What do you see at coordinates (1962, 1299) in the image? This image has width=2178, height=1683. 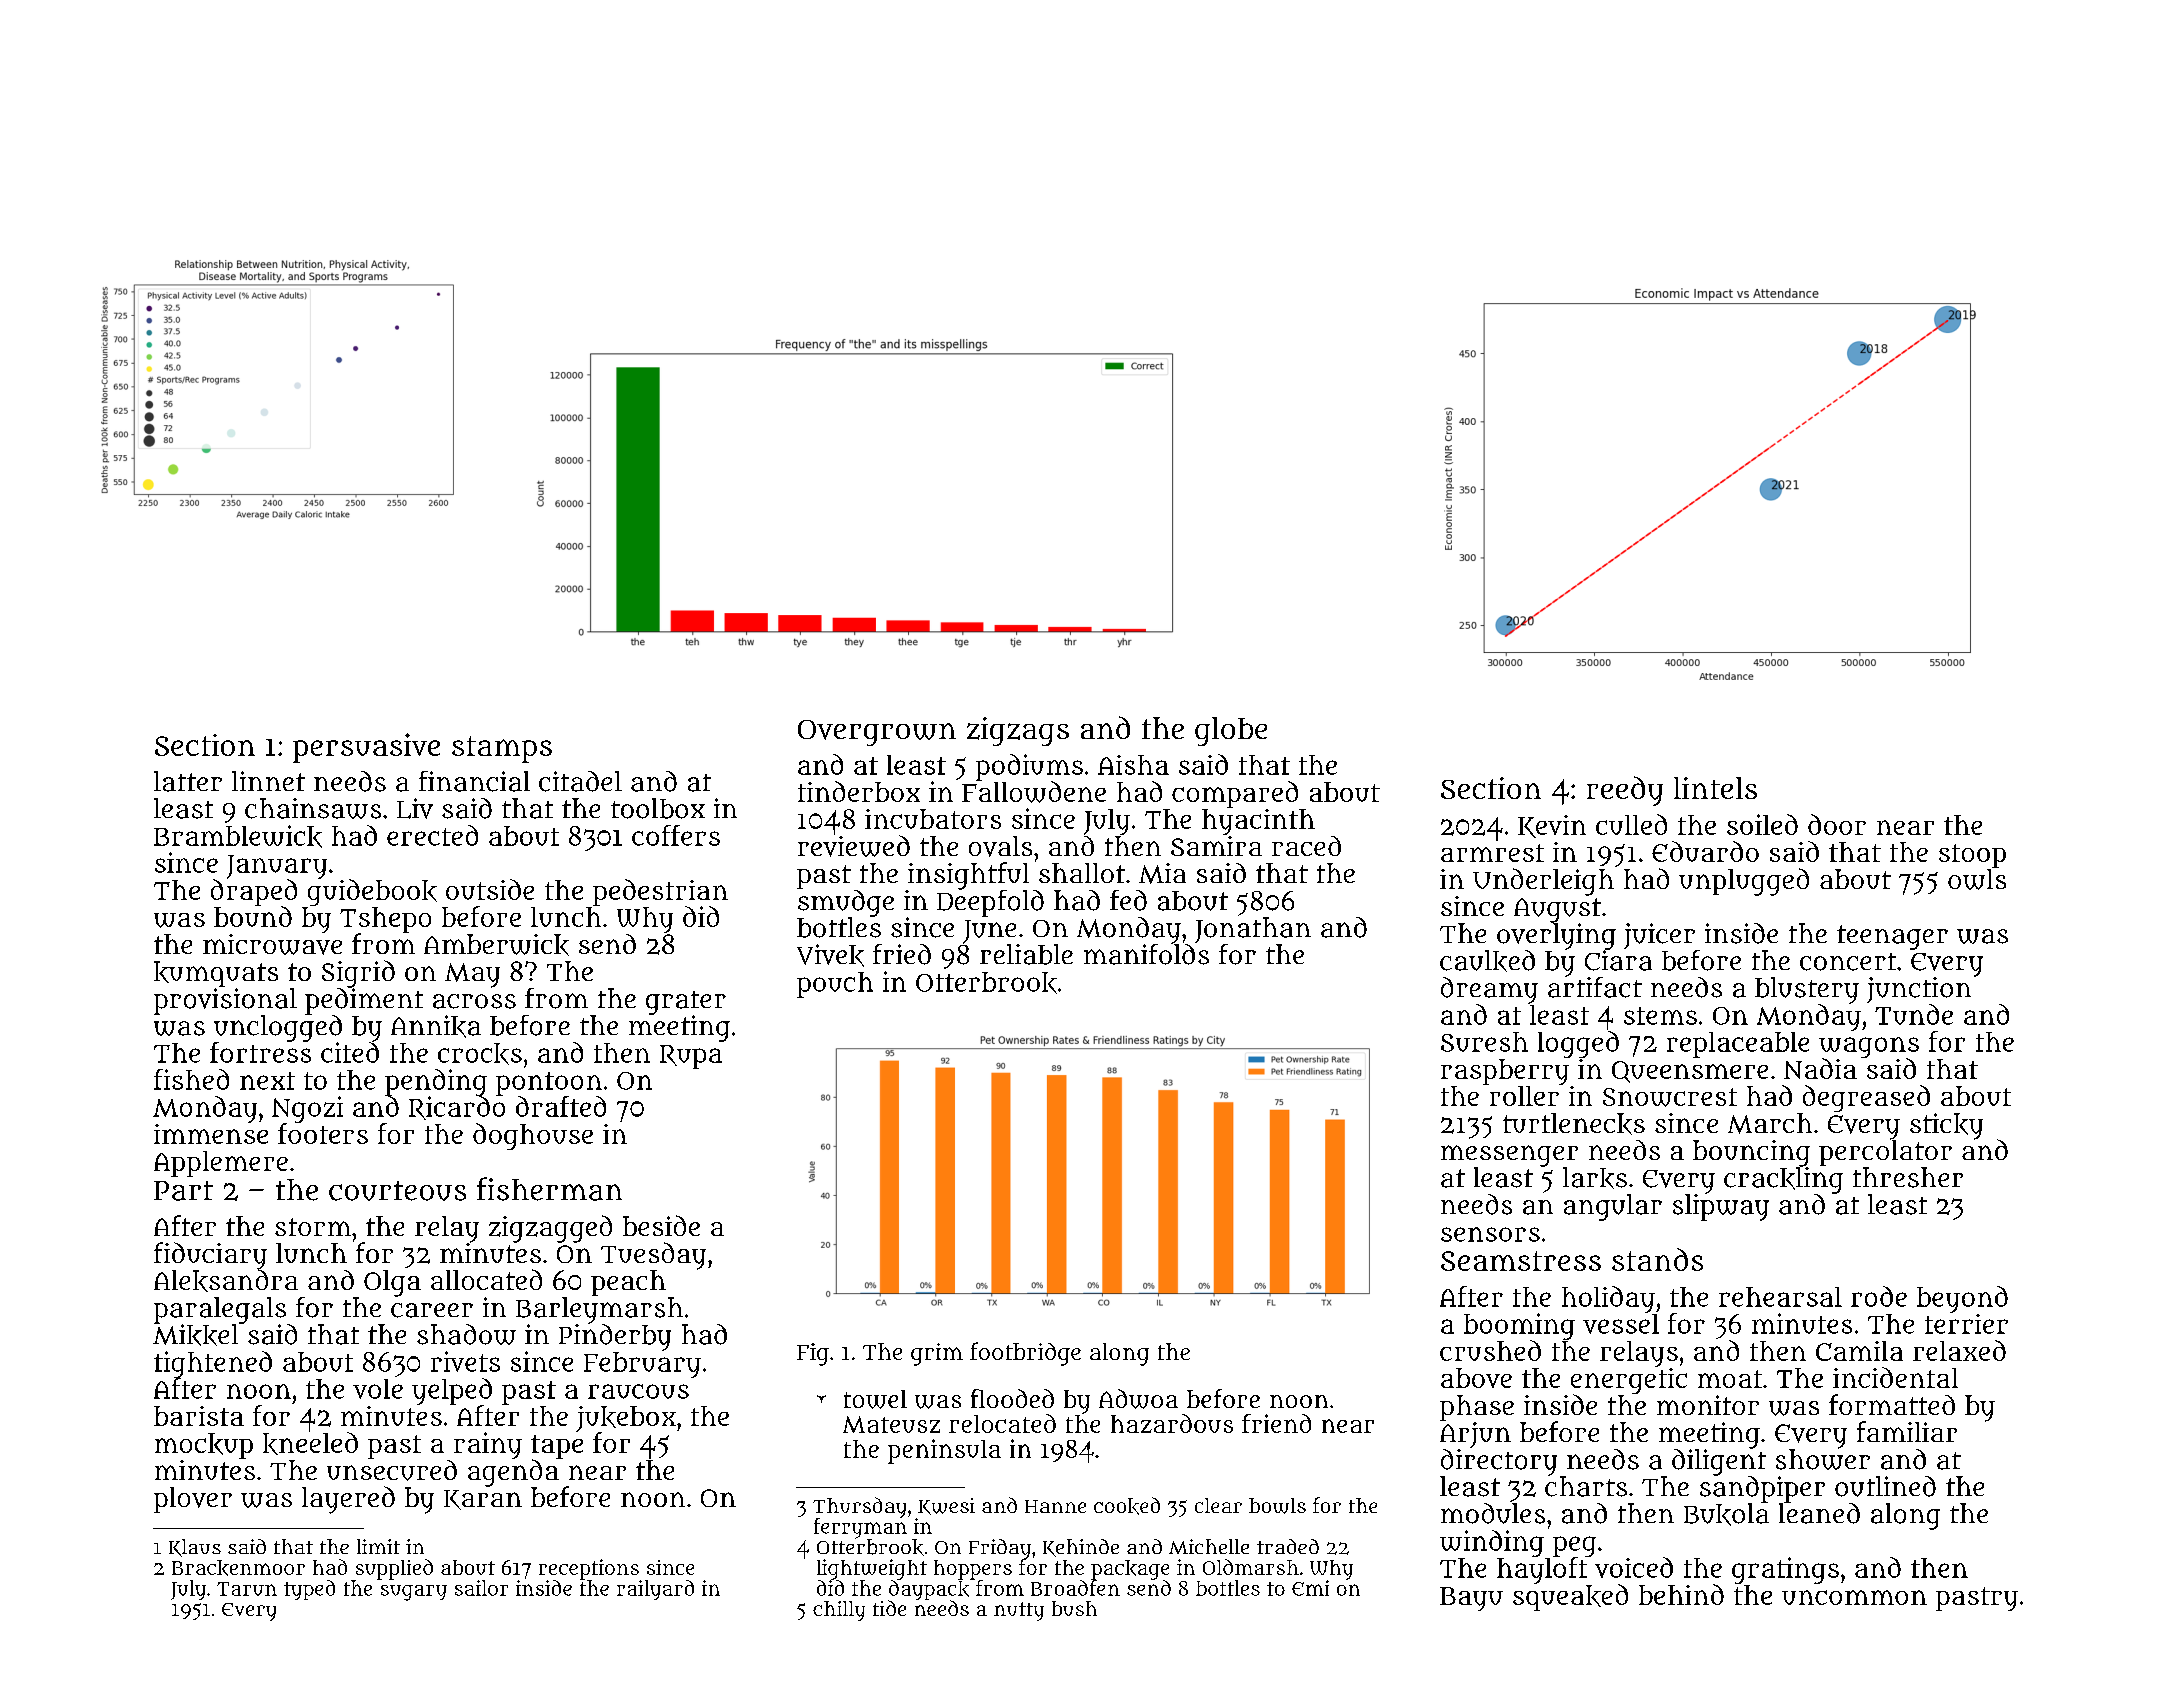 I see `beyond` at bounding box center [1962, 1299].
